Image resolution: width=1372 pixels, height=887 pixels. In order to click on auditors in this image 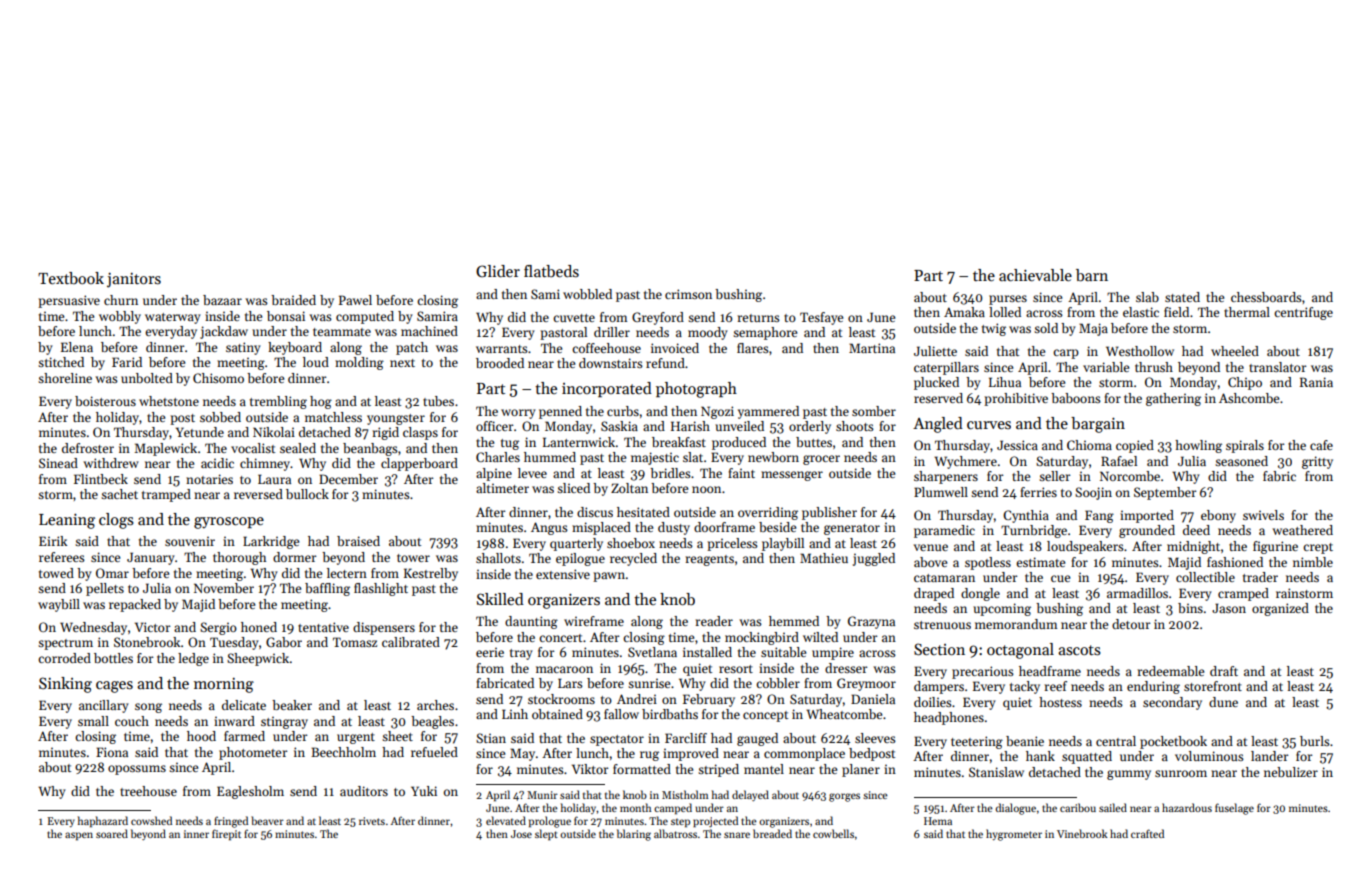, I will do `click(364, 791)`.
